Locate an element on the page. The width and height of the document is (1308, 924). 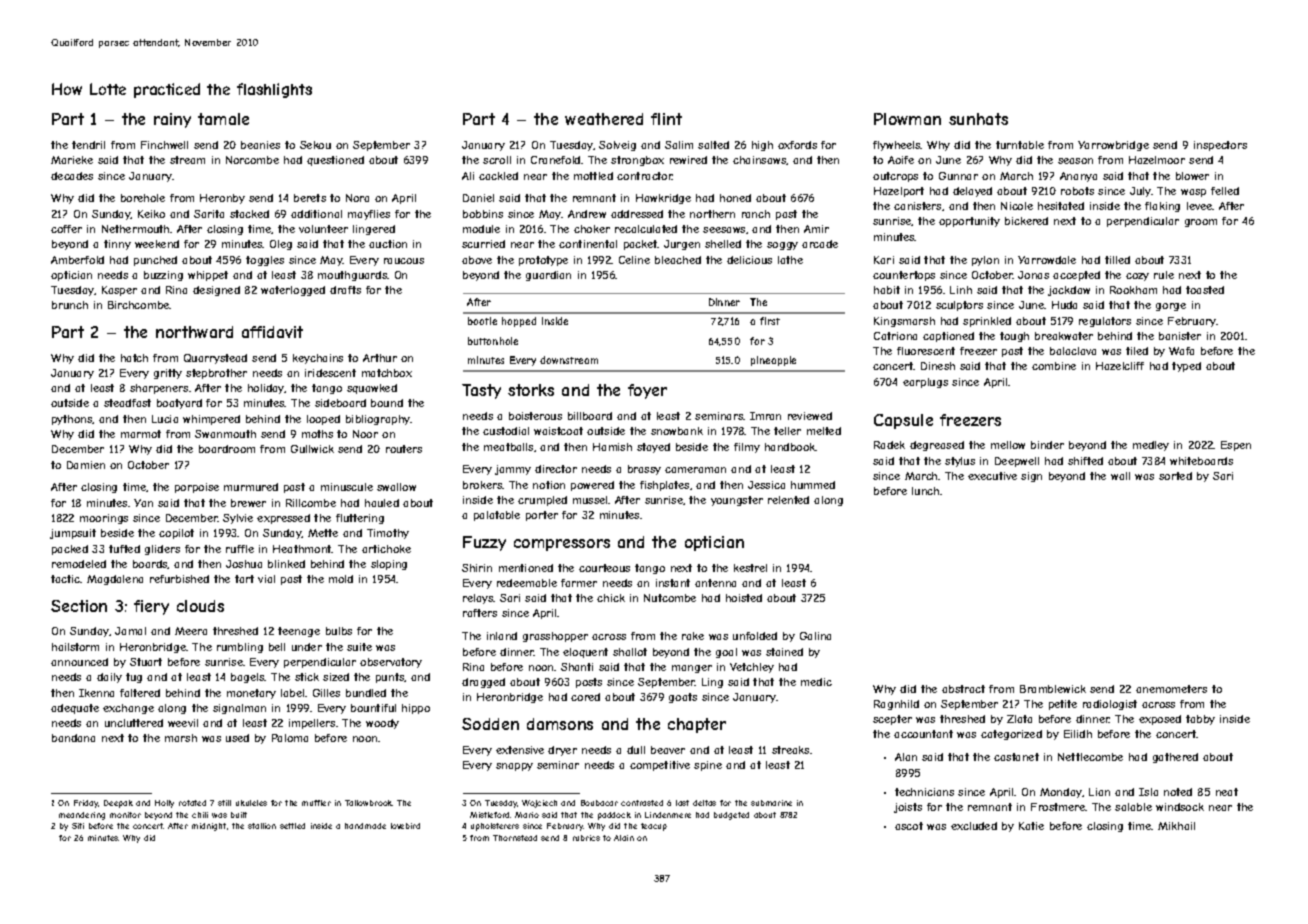
decades is located at coordinates (72, 176).
